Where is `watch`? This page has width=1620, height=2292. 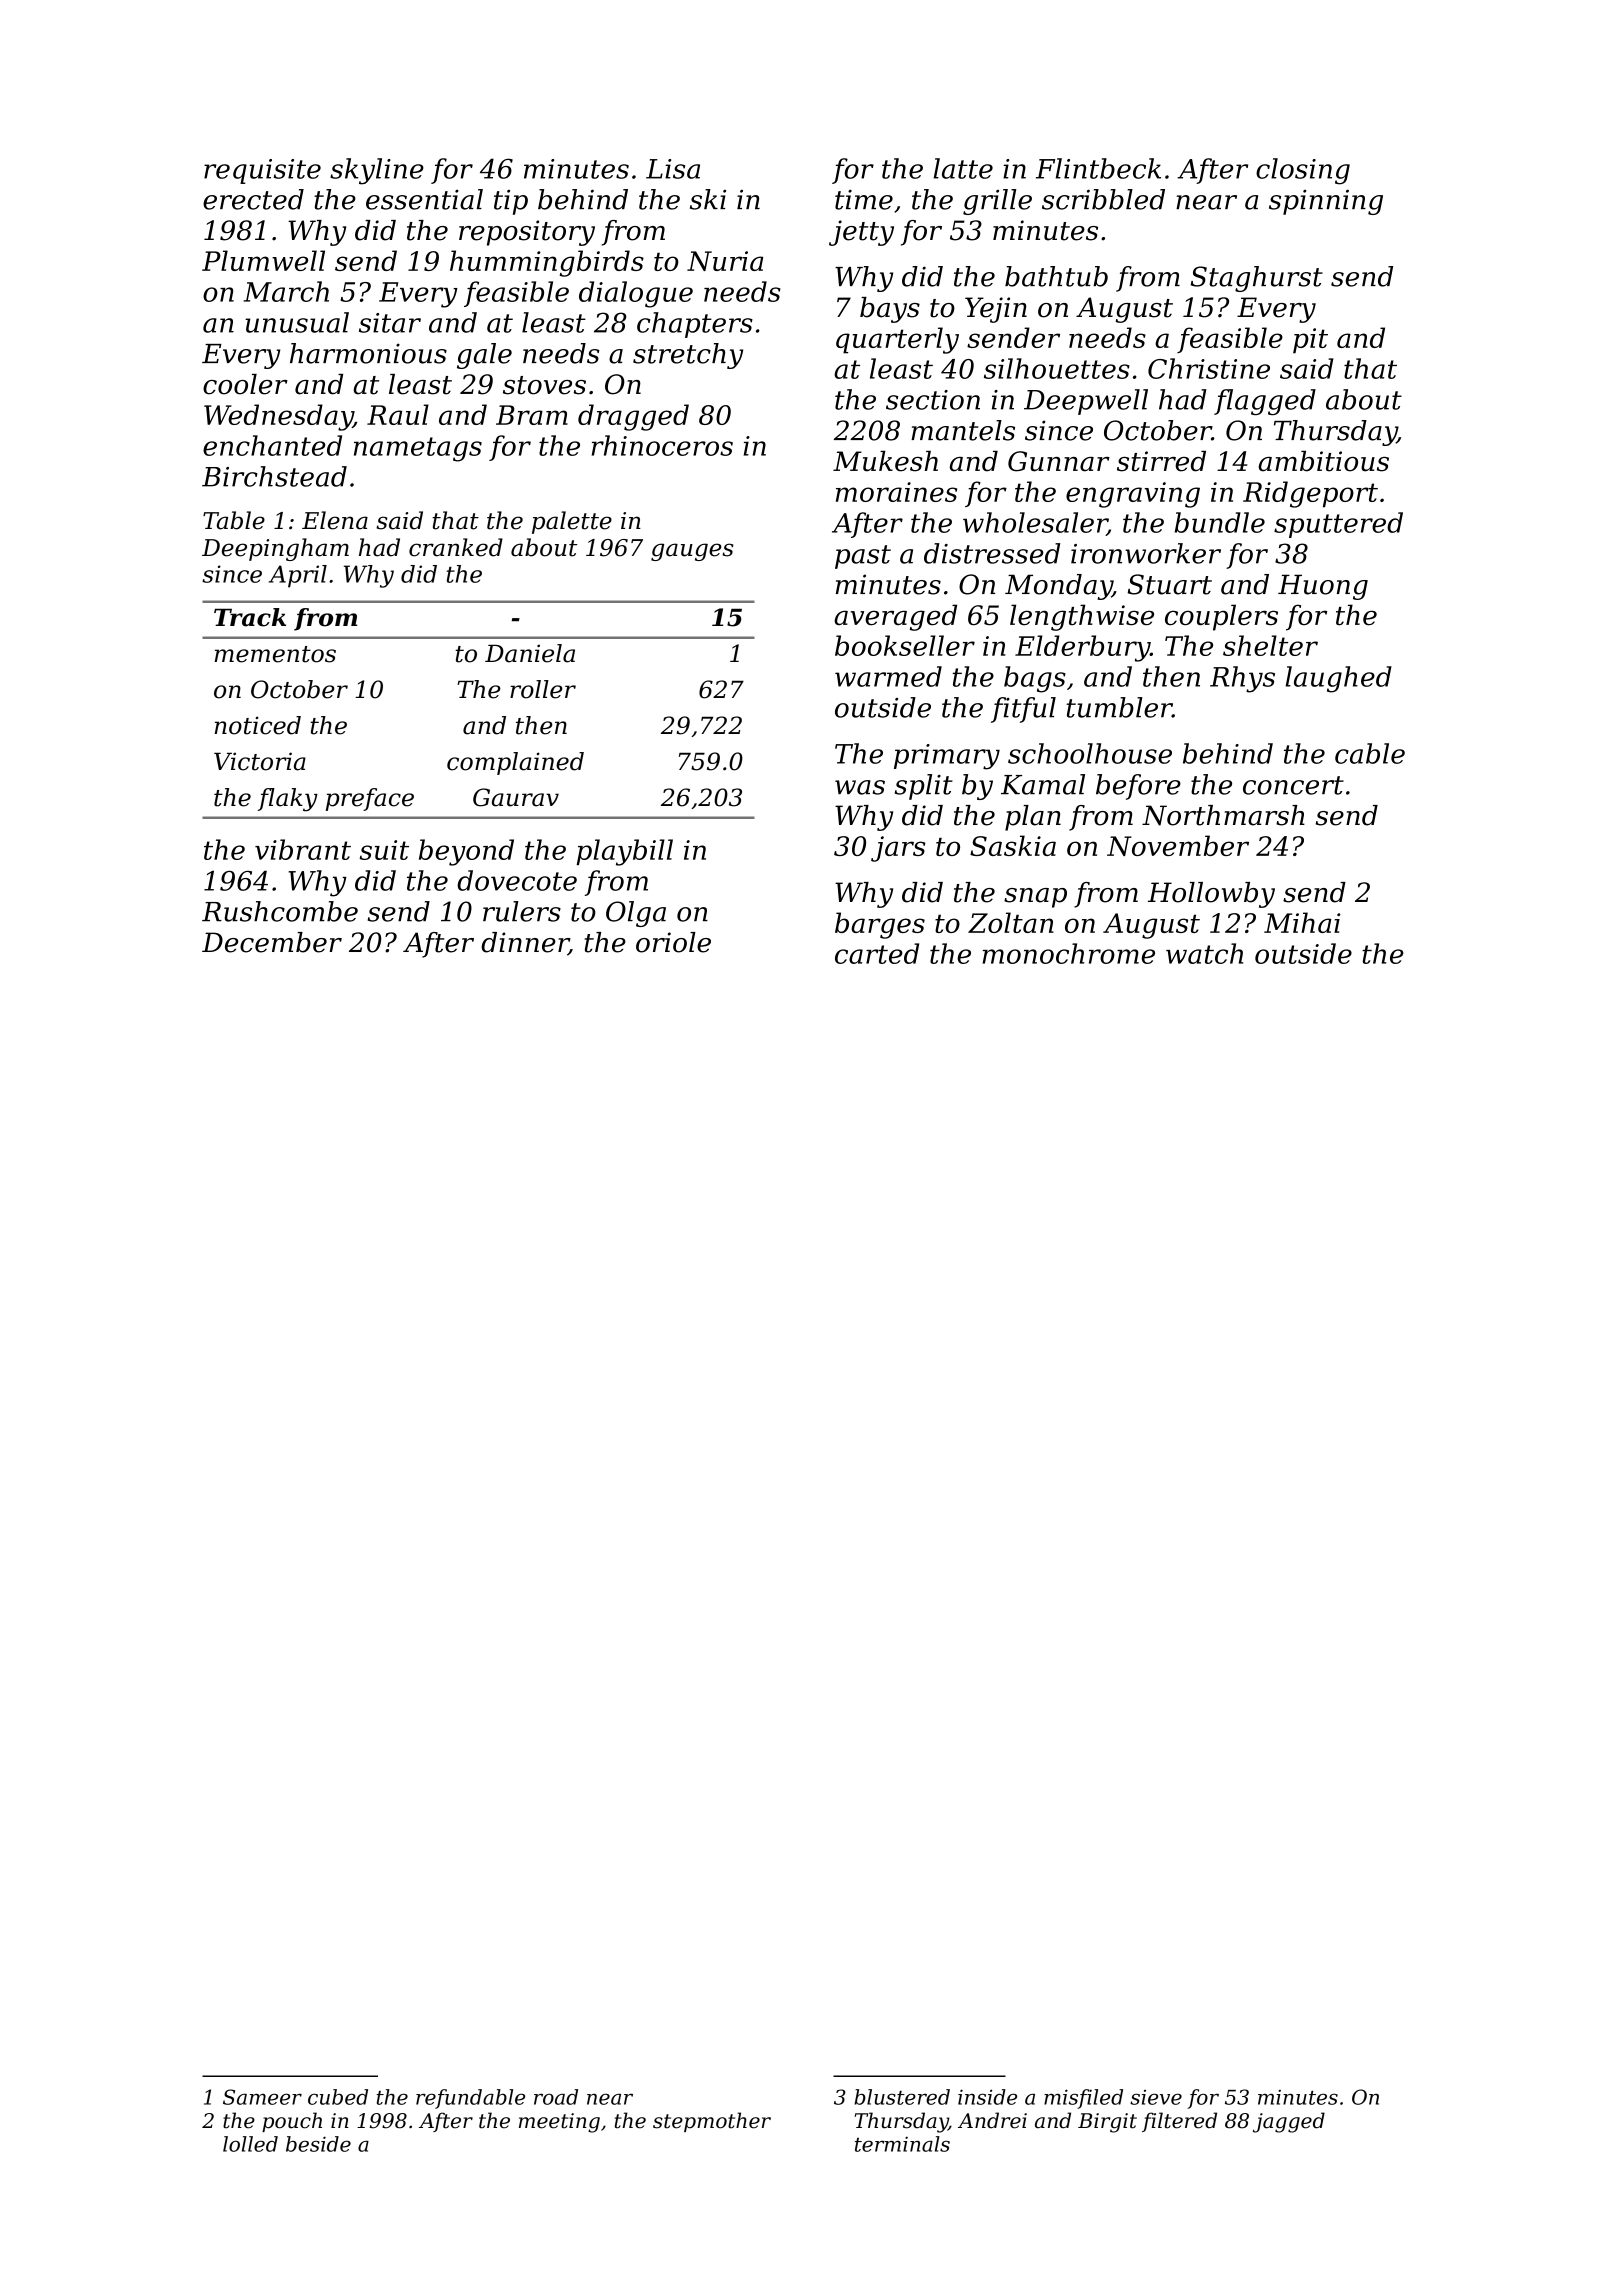 watch is located at coordinates (1204, 953).
